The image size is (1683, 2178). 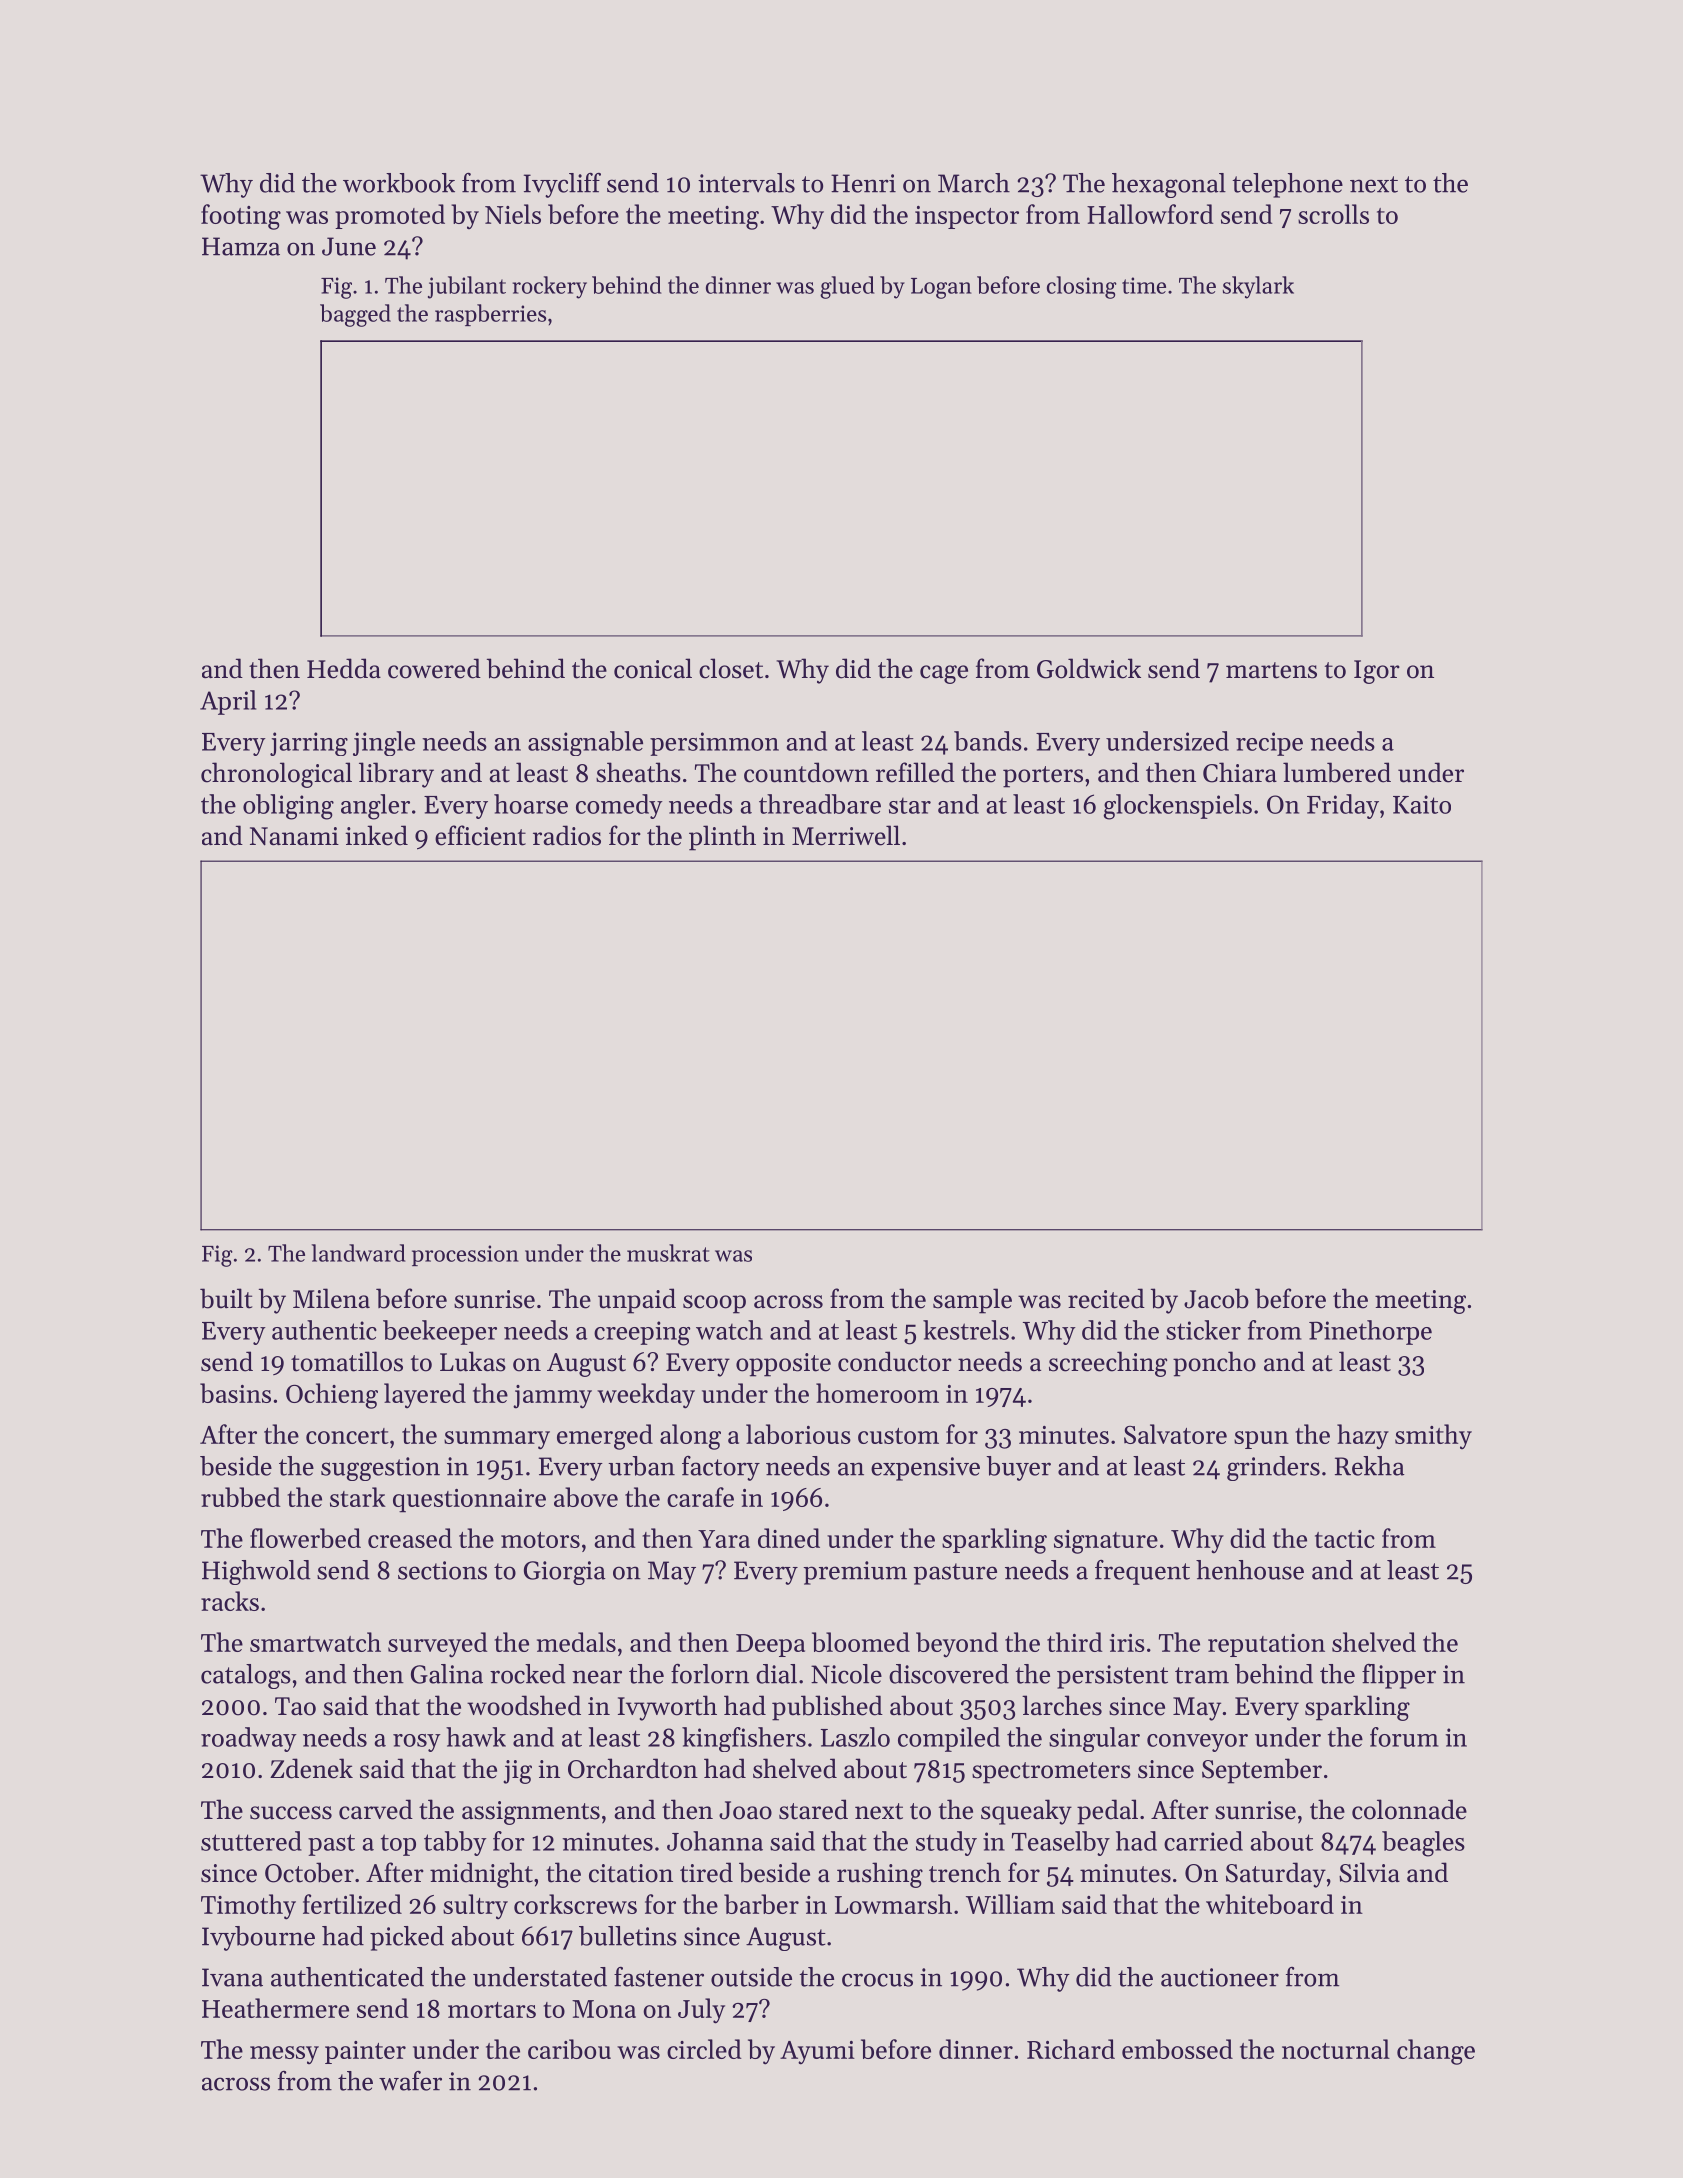 I want to click on Timothy, so click(x=248, y=1907).
